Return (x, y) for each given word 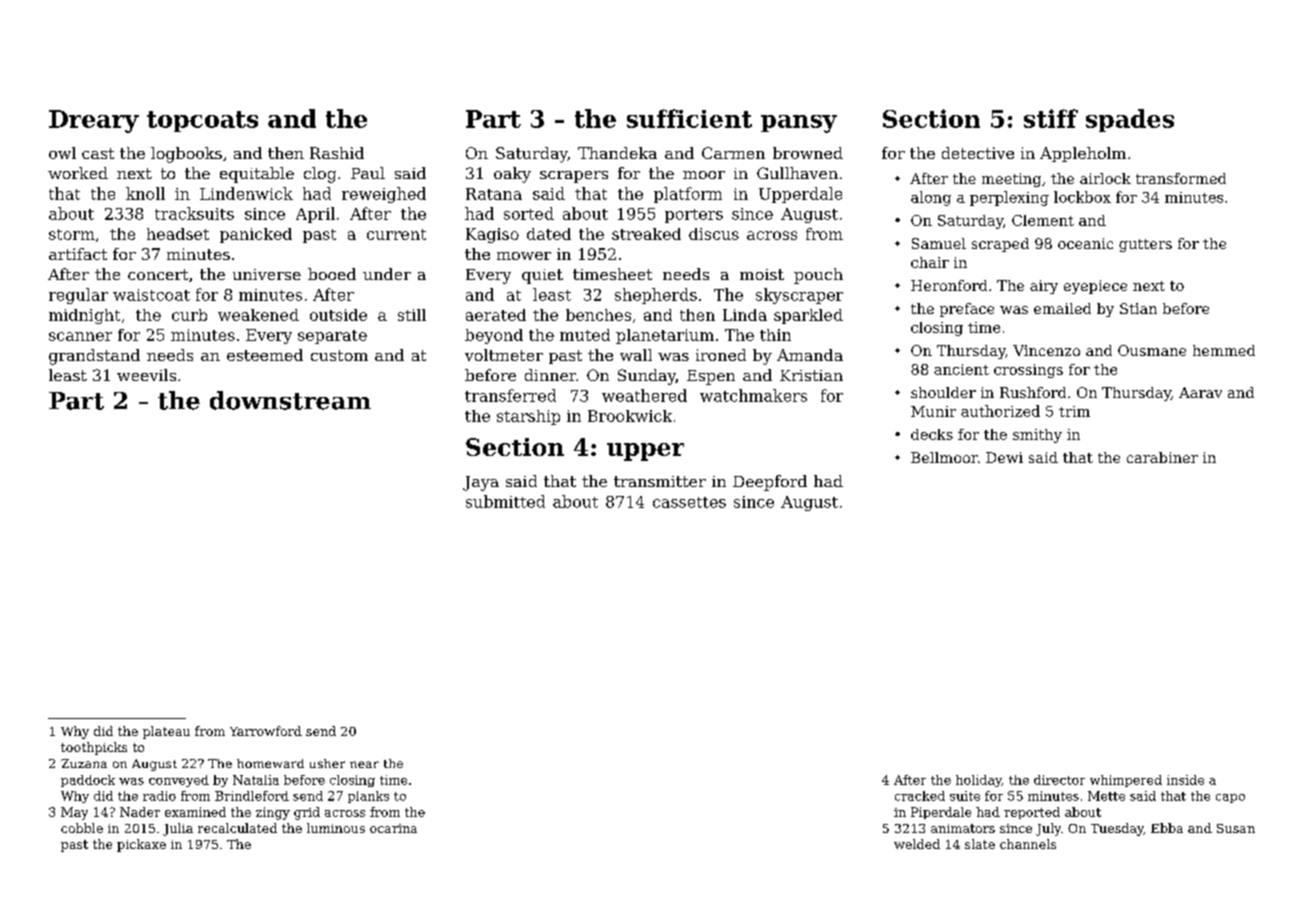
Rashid (337, 153)
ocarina (393, 828)
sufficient (689, 118)
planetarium (665, 336)
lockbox (1082, 197)
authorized (1000, 411)
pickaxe (141, 845)
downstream (290, 400)
